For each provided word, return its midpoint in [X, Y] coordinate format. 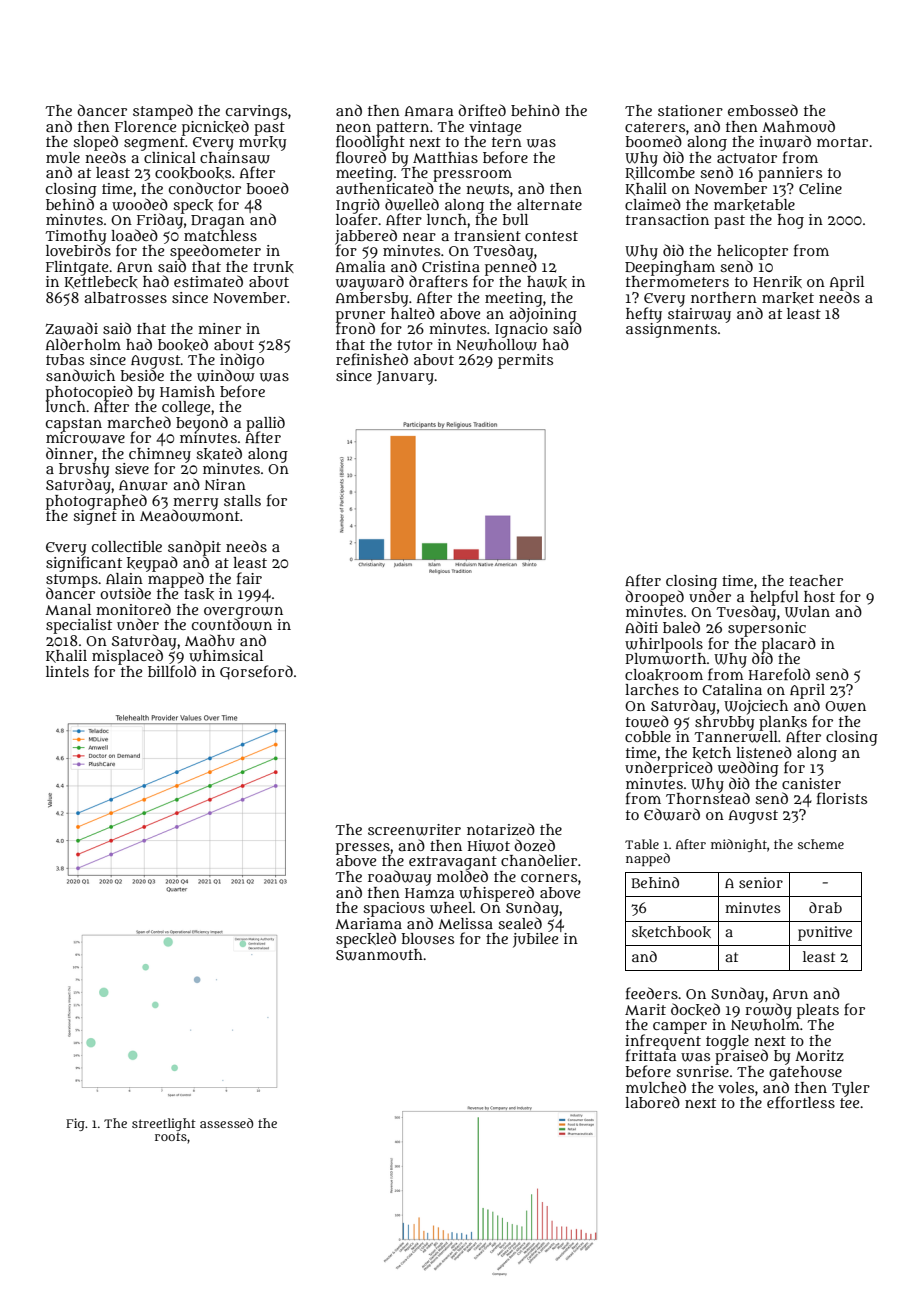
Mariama [368, 923]
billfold [172, 671]
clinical [170, 157]
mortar [842, 142]
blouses [428, 938]
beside [142, 375]
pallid [265, 423]
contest [551, 236]
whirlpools [664, 645]
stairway [699, 315]
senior [761, 882]
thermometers [677, 281]
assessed [226, 1123]
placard [789, 644]
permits [525, 361]
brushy [84, 470]
